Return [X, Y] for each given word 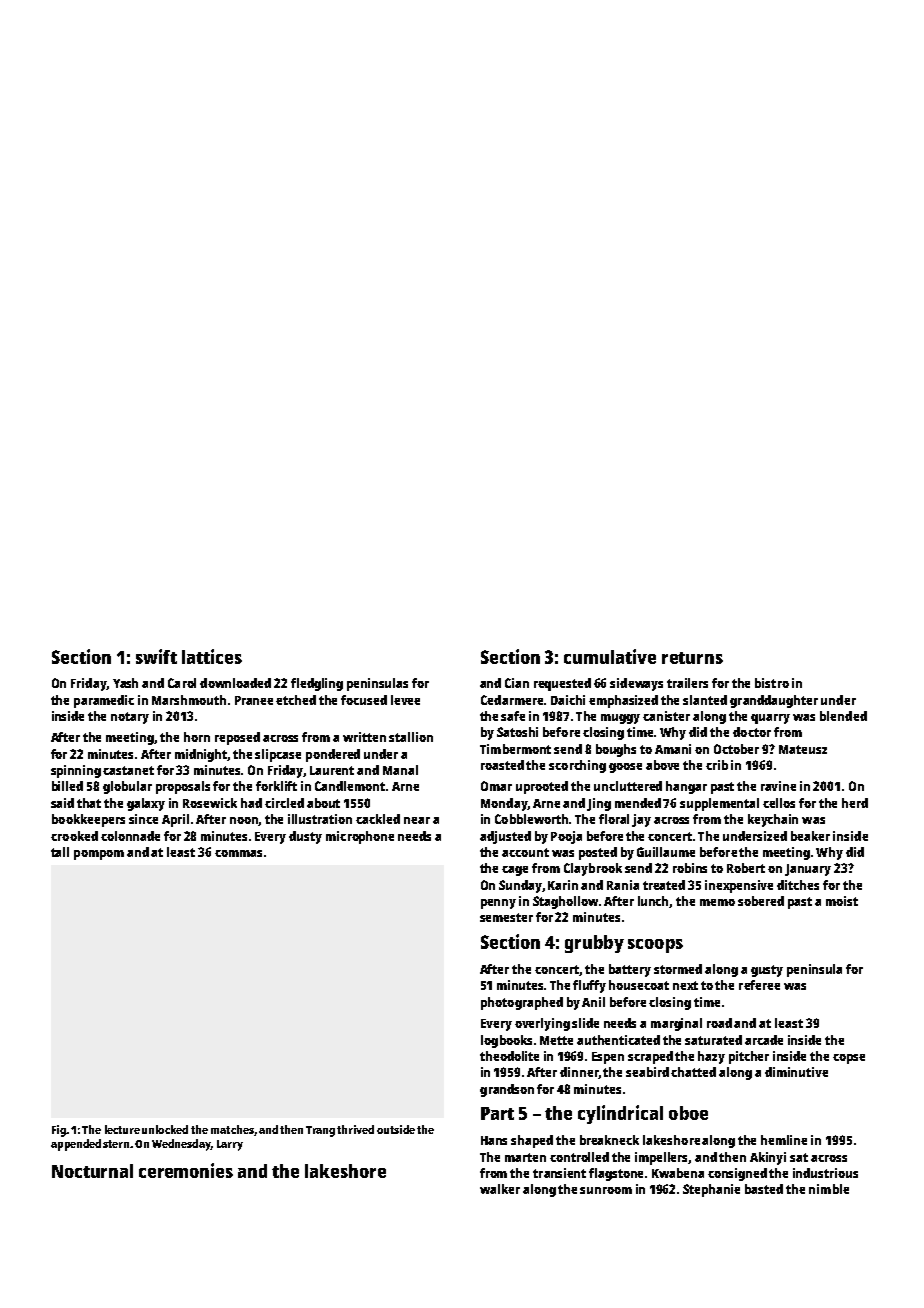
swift [156, 656]
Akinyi [768, 1158]
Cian [517, 683]
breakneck [609, 1140]
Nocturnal [92, 1171]
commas [238, 853]
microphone [360, 837]
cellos [779, 803]
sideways [636, 684]
